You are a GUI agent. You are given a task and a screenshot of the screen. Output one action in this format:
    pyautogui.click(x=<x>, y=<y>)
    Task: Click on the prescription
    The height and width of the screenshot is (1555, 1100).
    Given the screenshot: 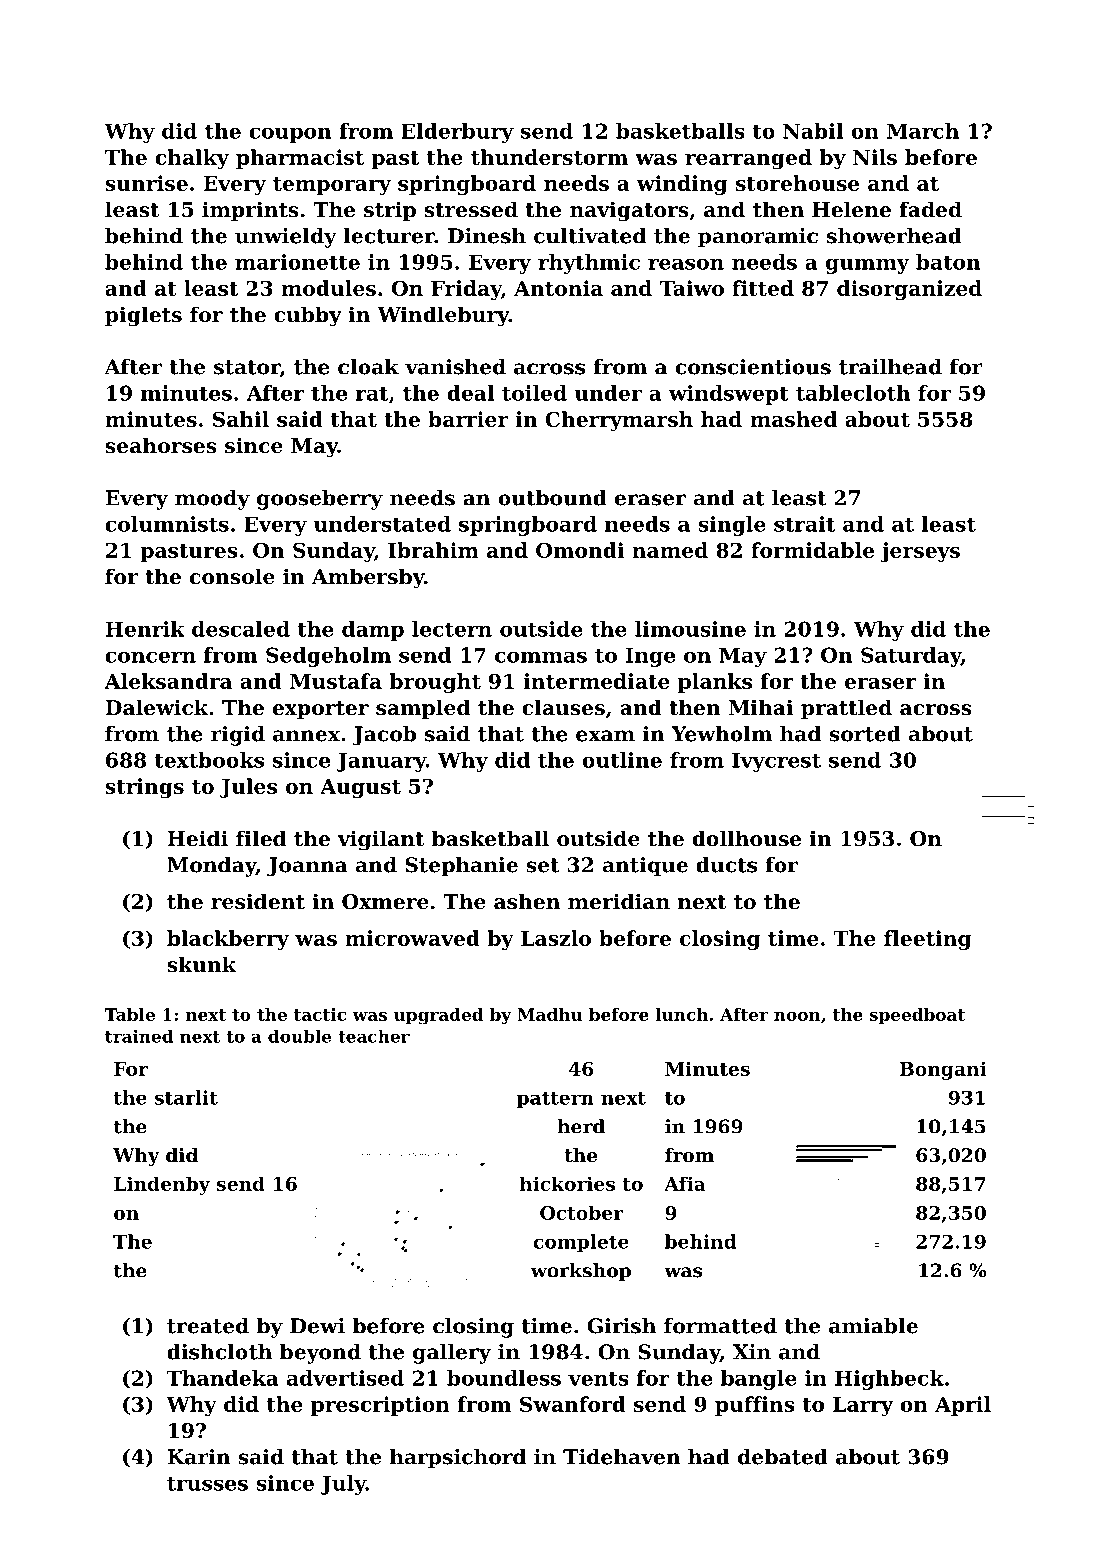 What is the action you would take?
    pyautogui.click(x=380, y=1406)
